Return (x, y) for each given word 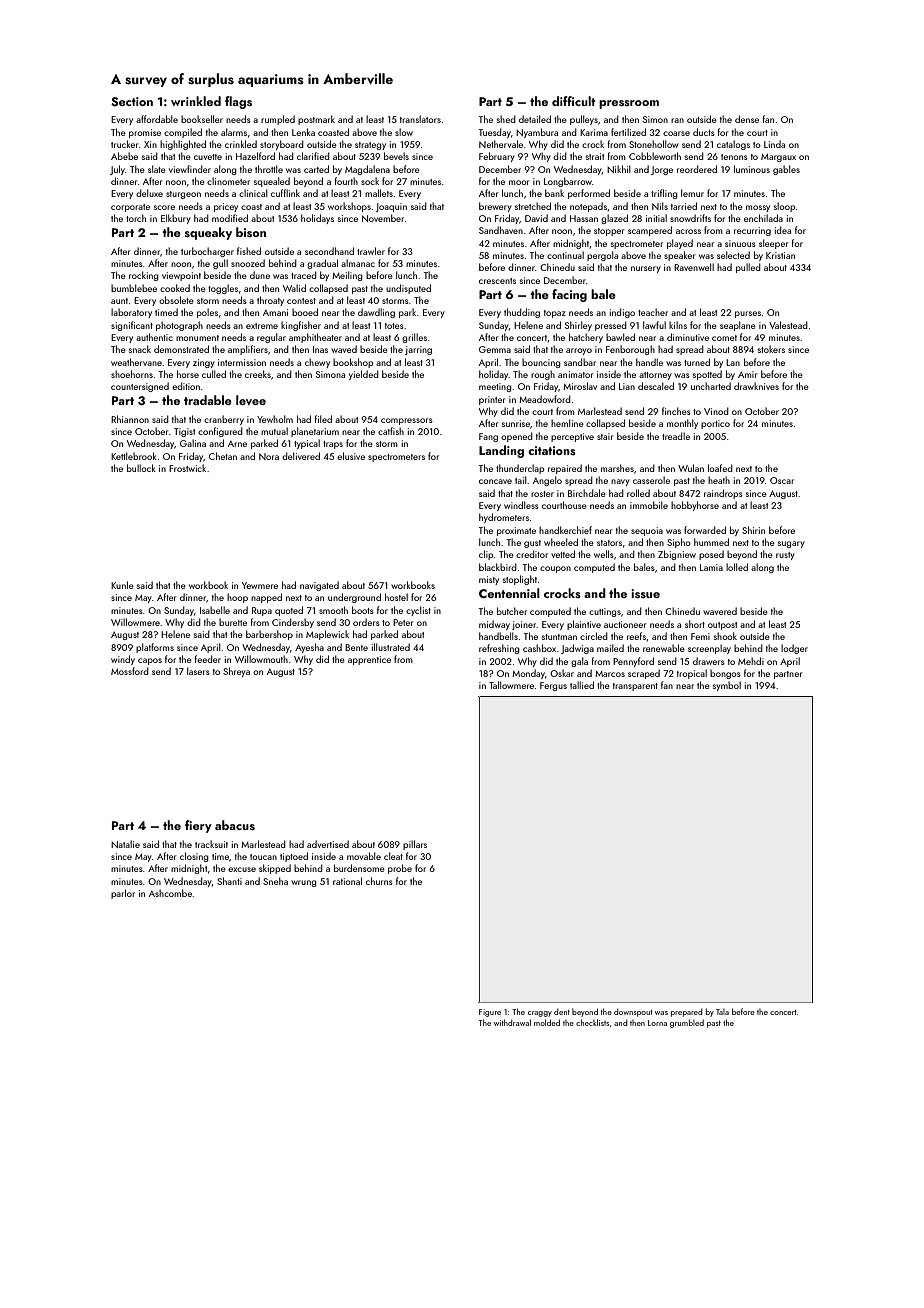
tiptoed (294, 857)
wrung (304, 883)
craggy (540, 1014)
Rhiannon (130, 419)
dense (747, 119)
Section (132, 101)
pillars (415, 845)
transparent (635, 687)
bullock (141, 468)
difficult (573, 101)
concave (495, 481)
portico (715, 424)
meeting (495, 387)
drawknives (756, 386)
